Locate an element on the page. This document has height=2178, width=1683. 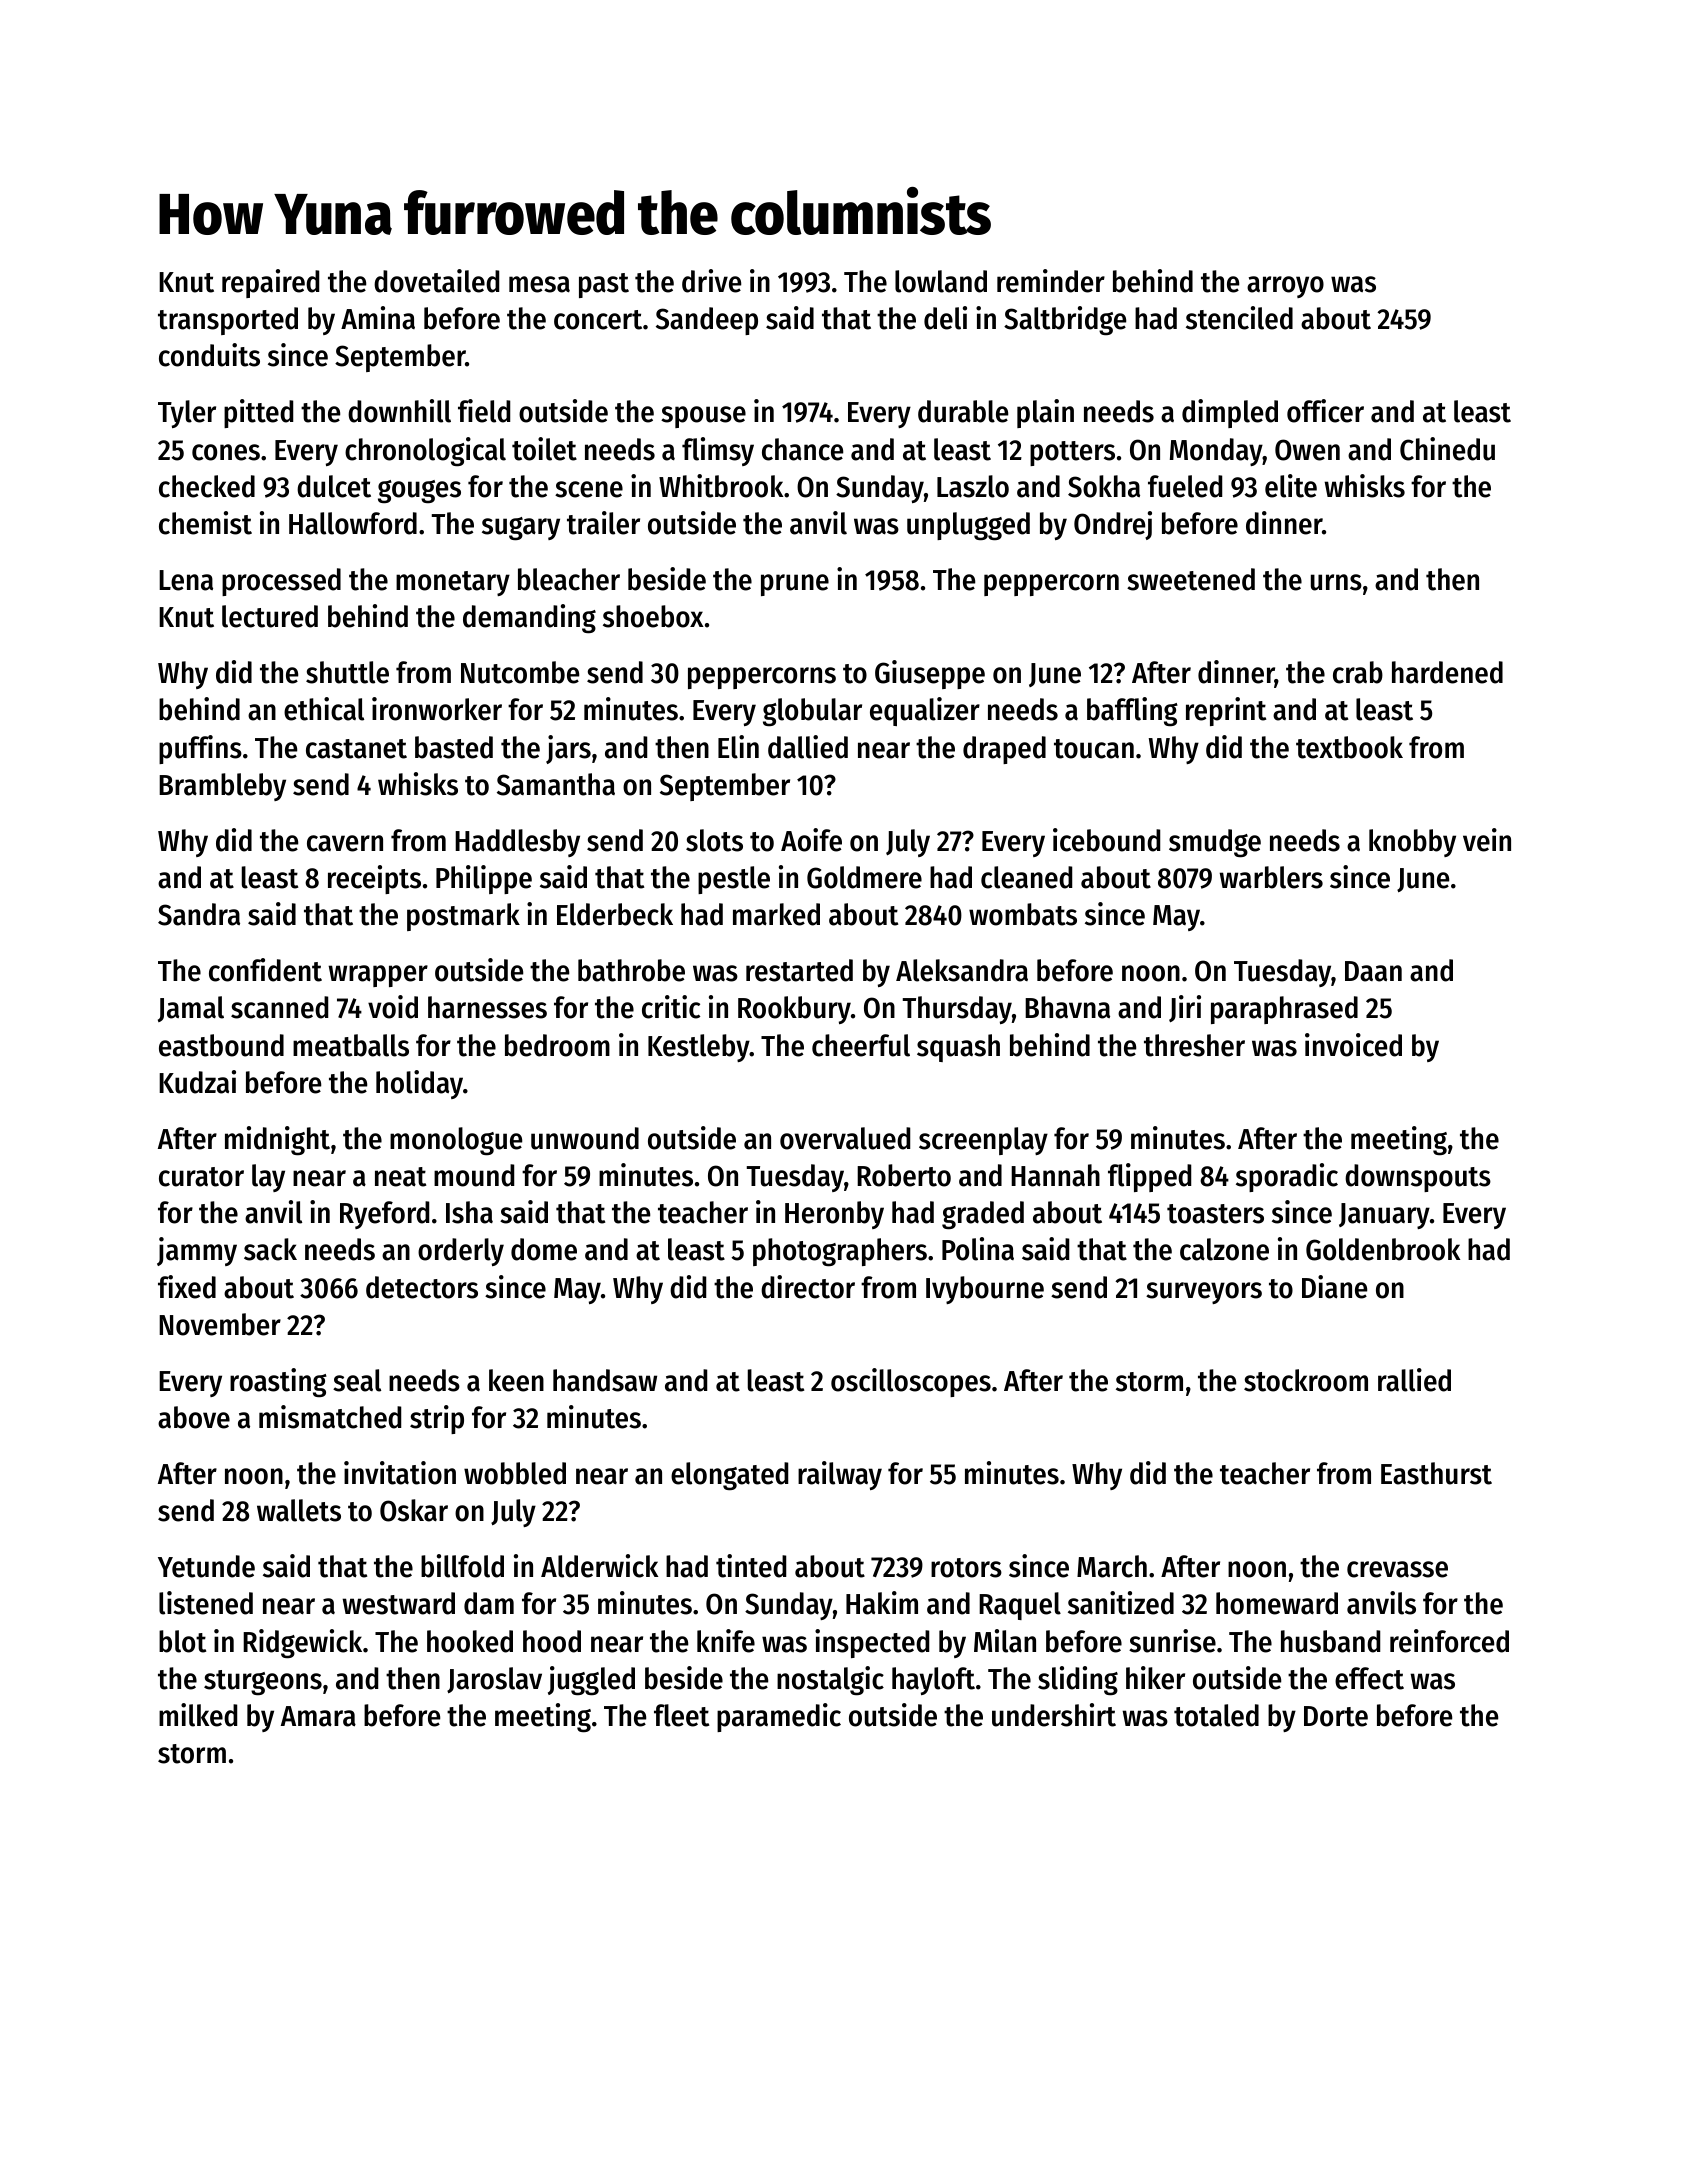
flipped is located at coordinates (1149, 1177).
